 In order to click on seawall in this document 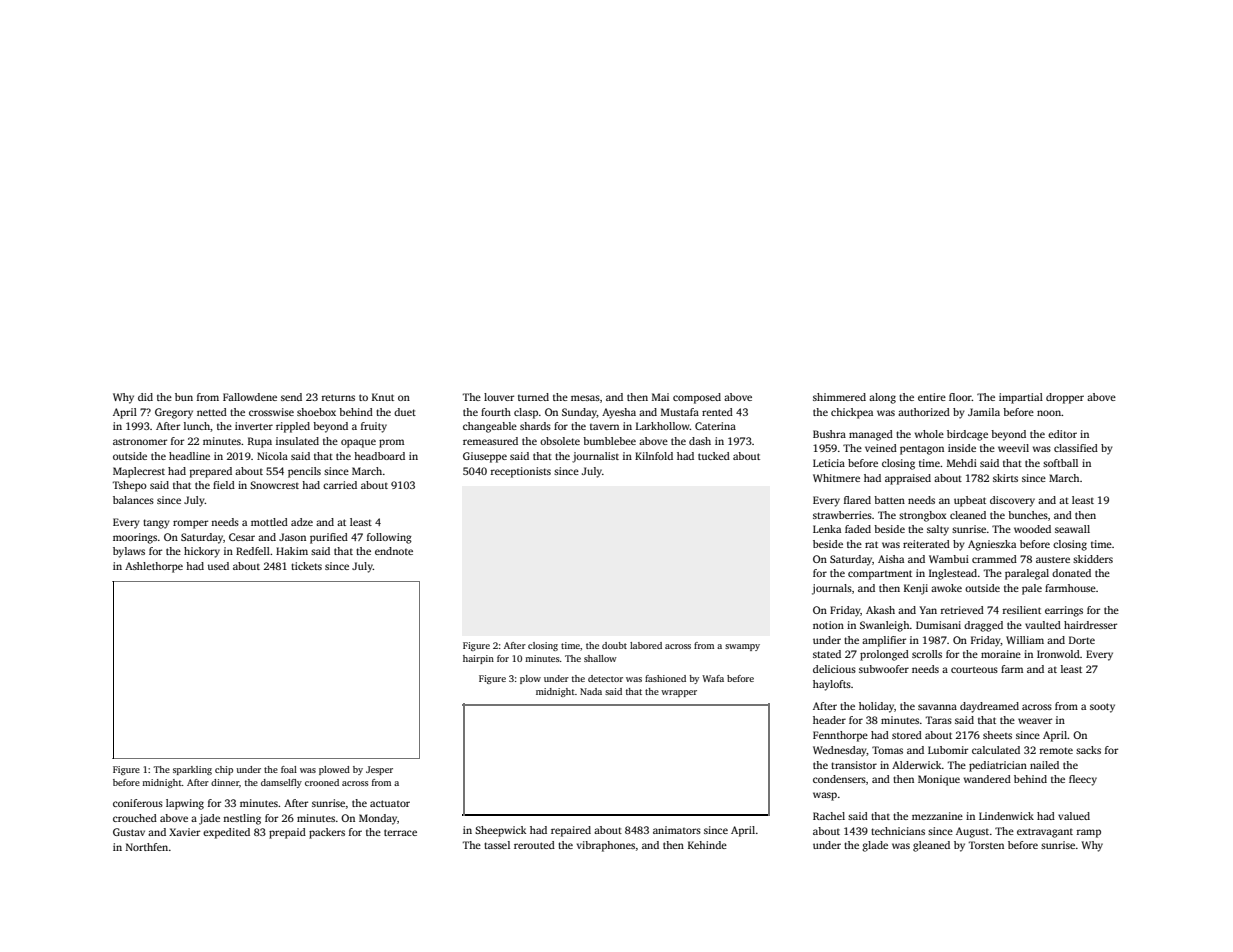, I will do `click(1072, 529)`.
